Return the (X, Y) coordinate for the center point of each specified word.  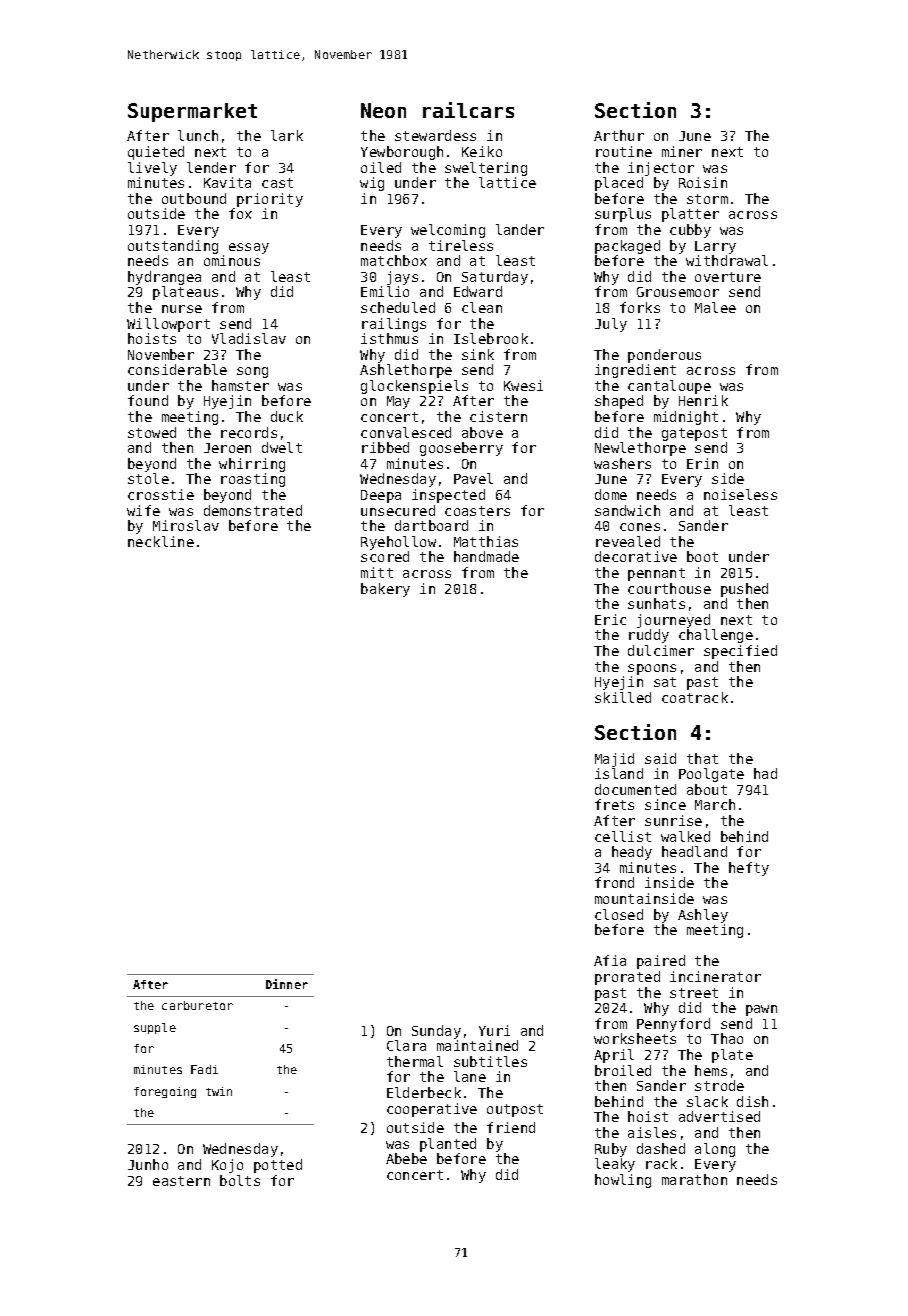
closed (619, 914)
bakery (385, 590)
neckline (161, 541)
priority (270, 200)
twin (219, 1091)
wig (372, 184)
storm (707, 199)
